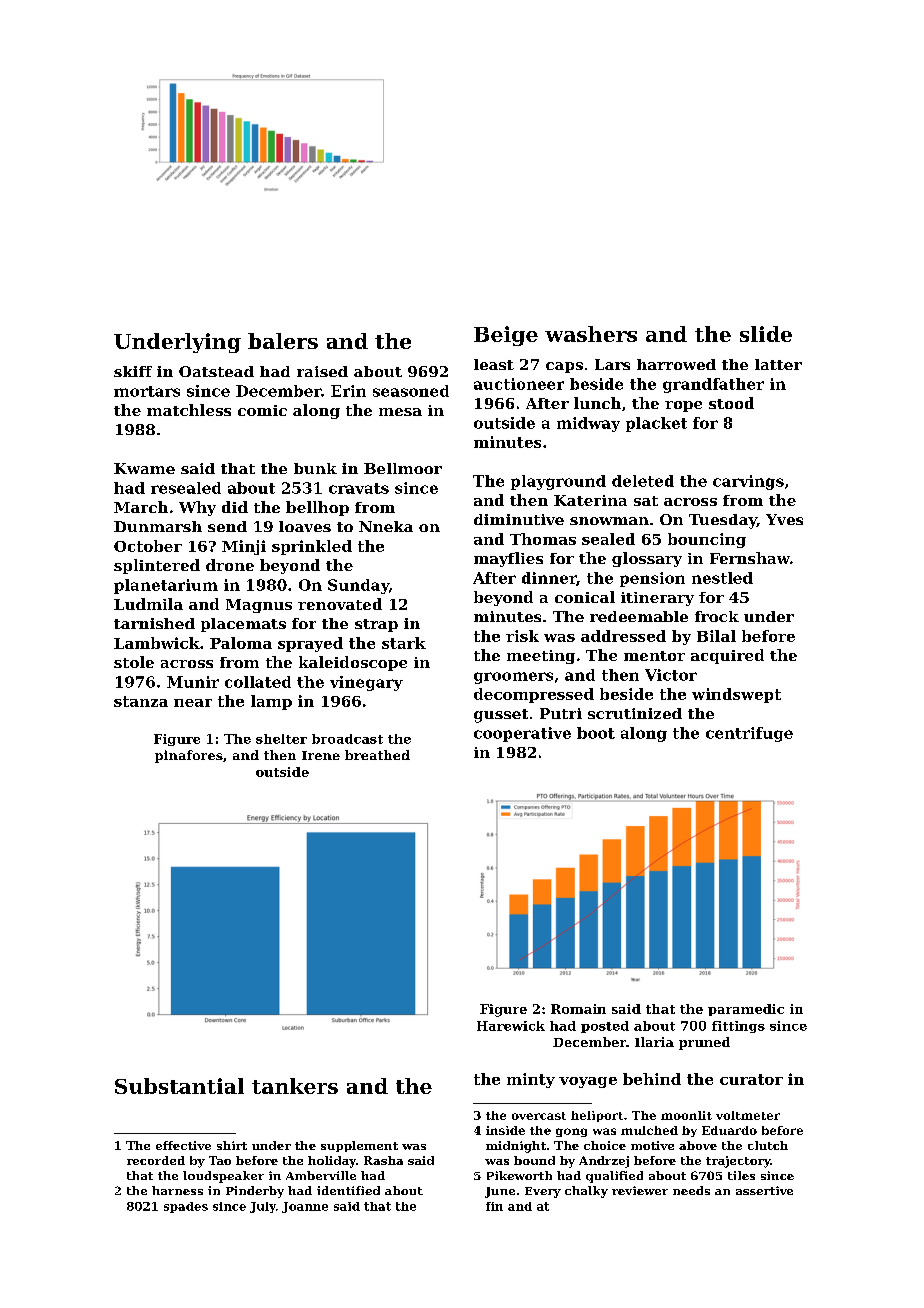  What do you see at coordinates (764, 1190) in the document?
I see `assertive` at bounding box center [764, 1190].
